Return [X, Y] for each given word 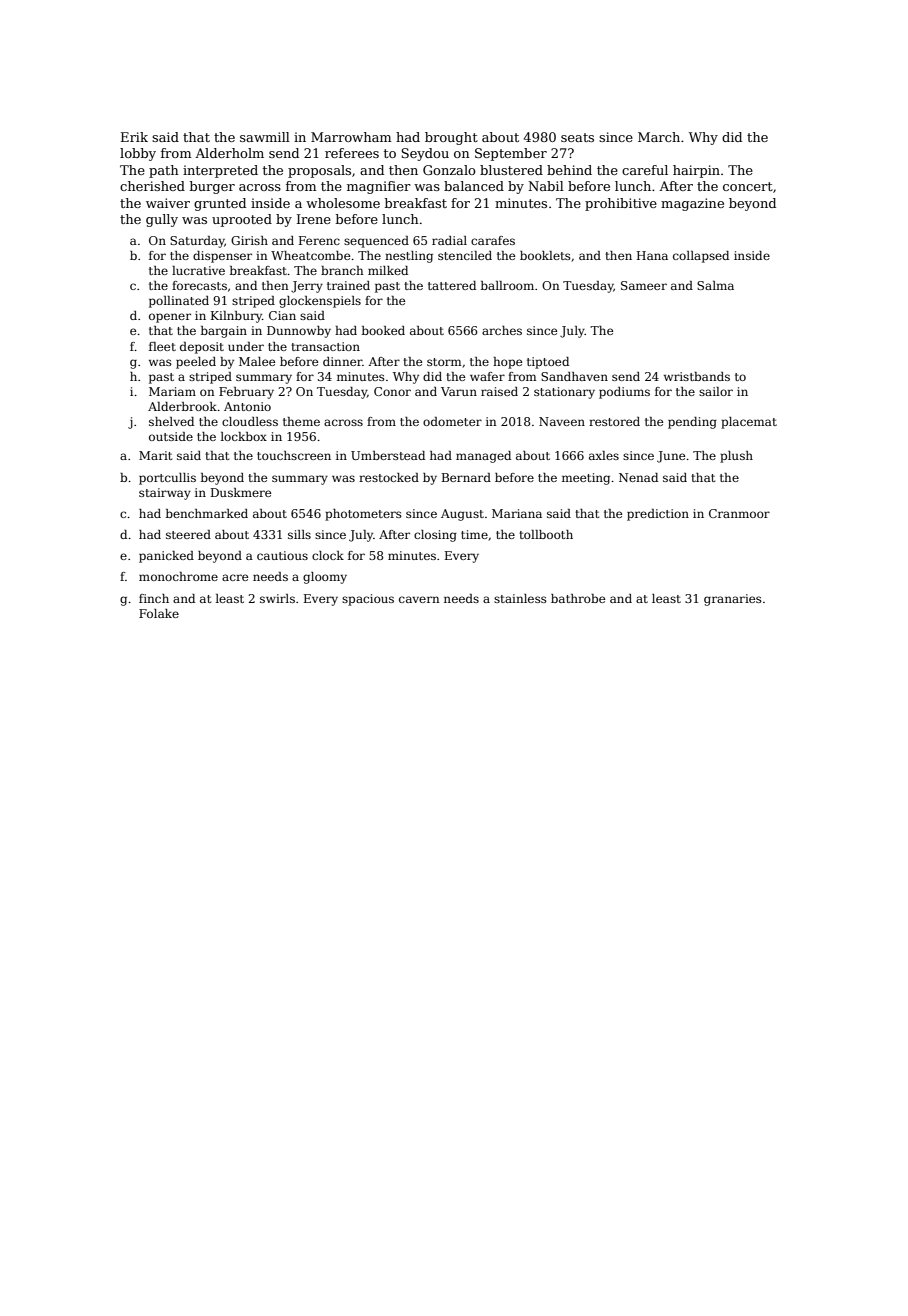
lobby [138, 154]
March [659, 137]
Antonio [247, 406]
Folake [159, 613]
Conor [392, 391]
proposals [319, 171]
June [671, 457]
